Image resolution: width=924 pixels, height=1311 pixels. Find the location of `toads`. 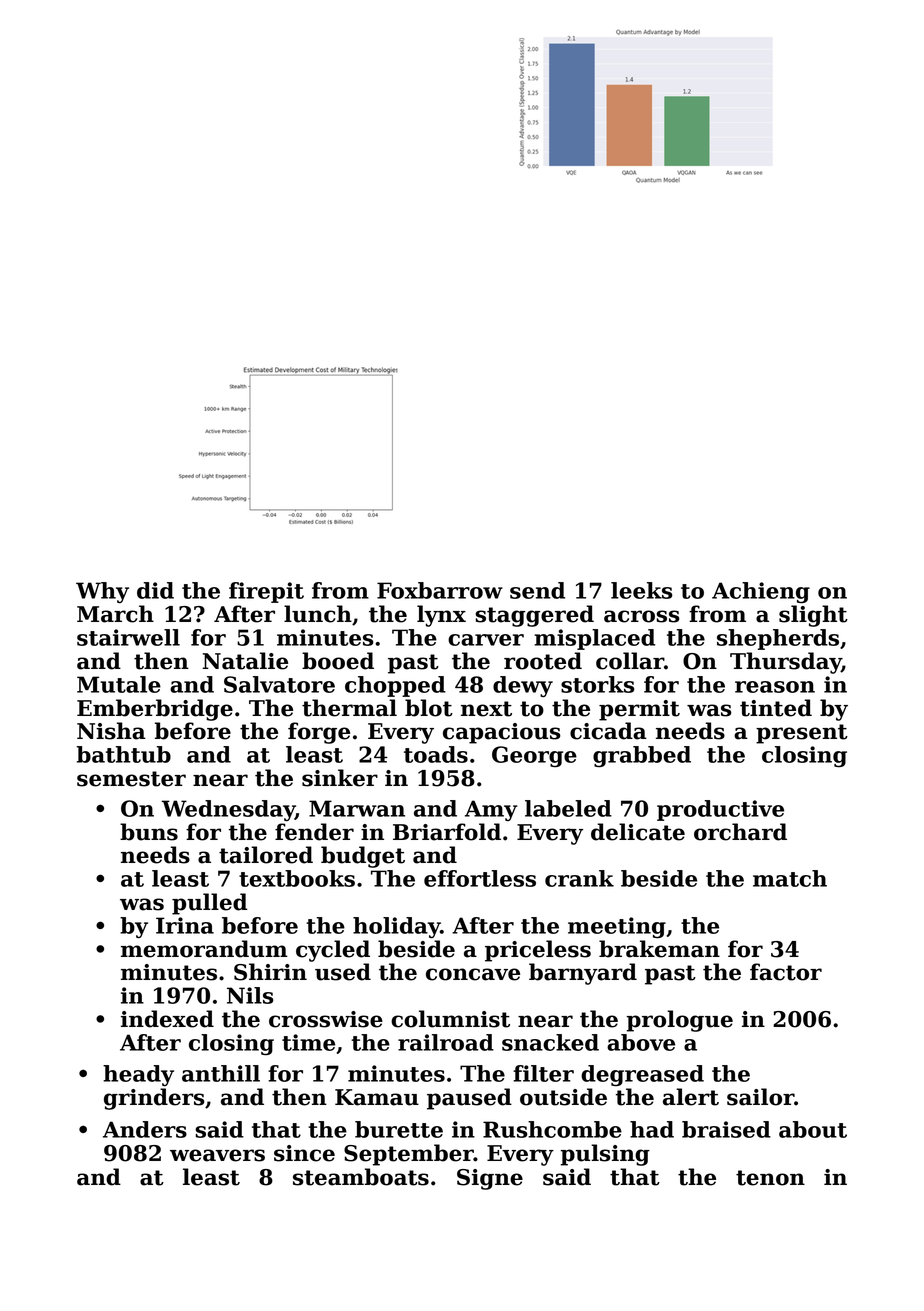

toads is located at coordinates (436, 754).
